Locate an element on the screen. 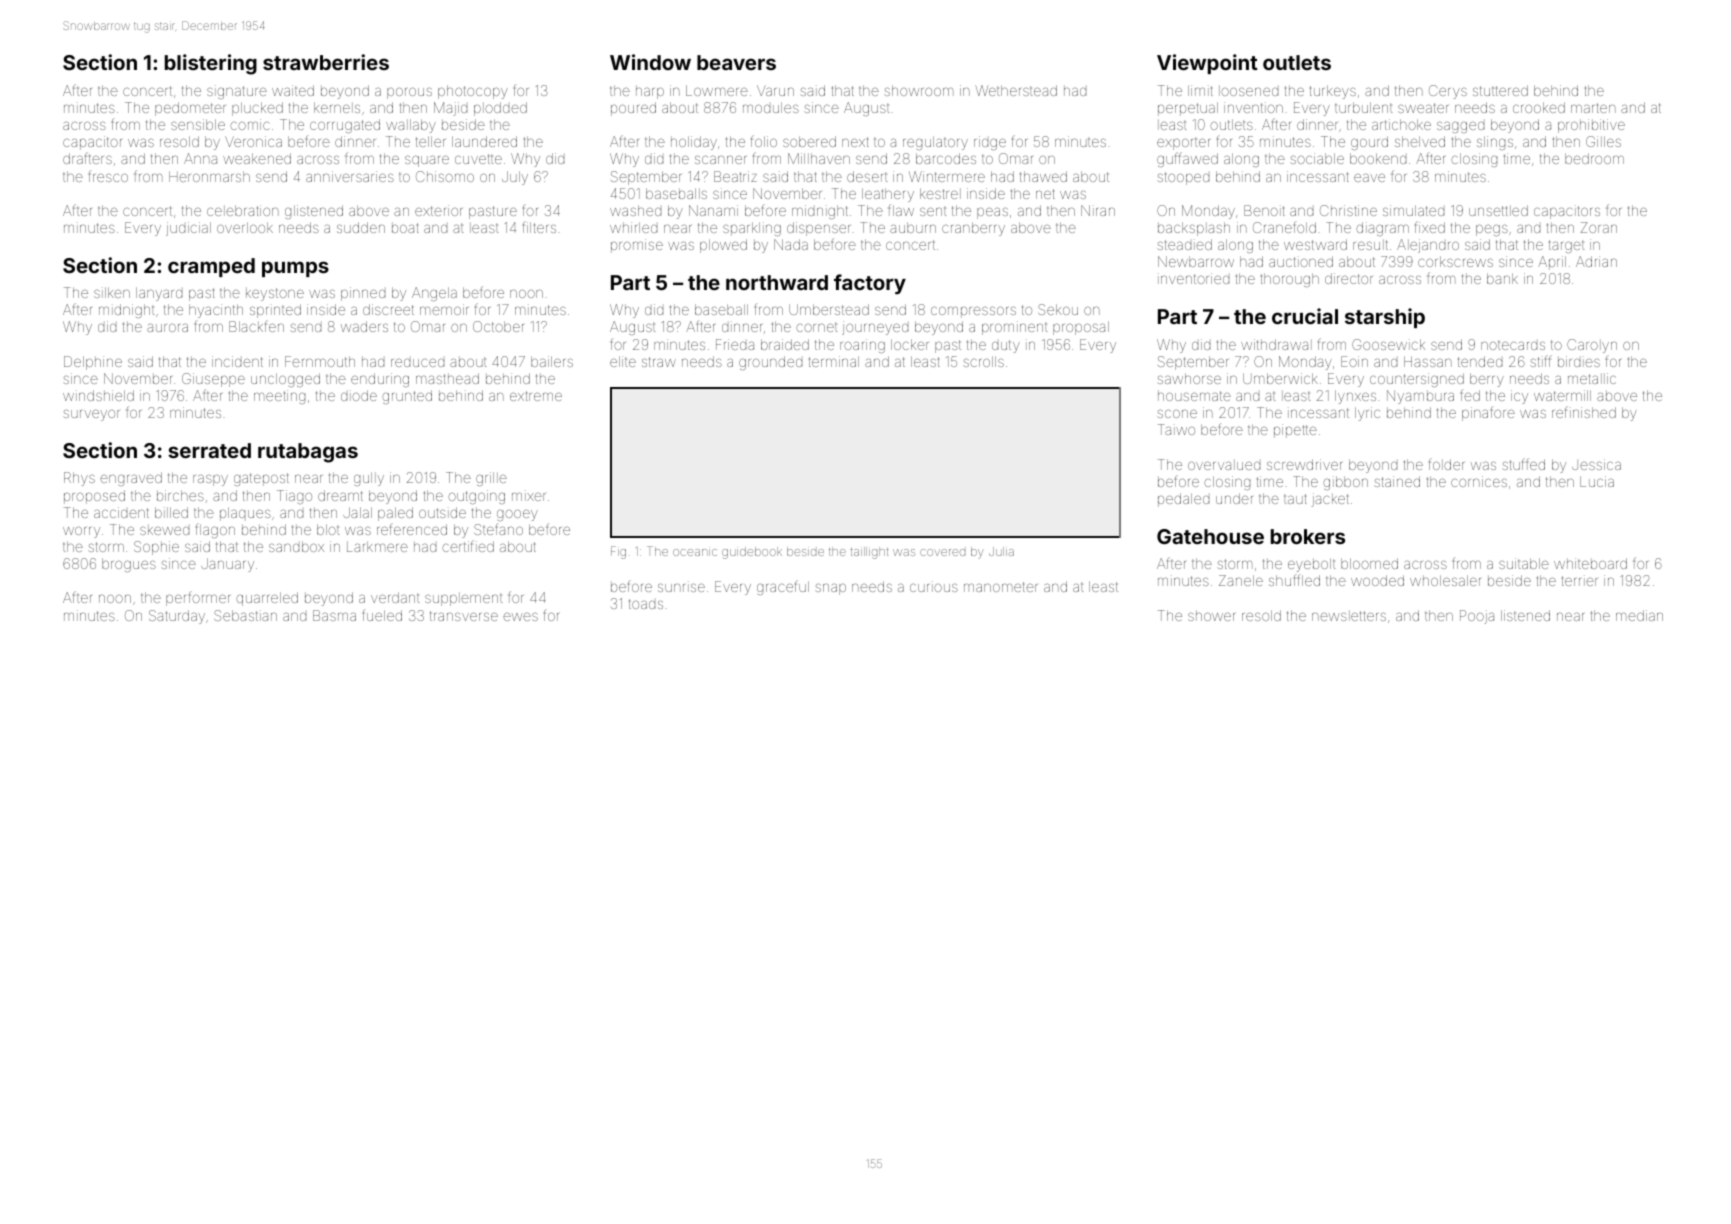 The image size is (1731, 1224). eyebolt is located at coordinates (1311, 565).
